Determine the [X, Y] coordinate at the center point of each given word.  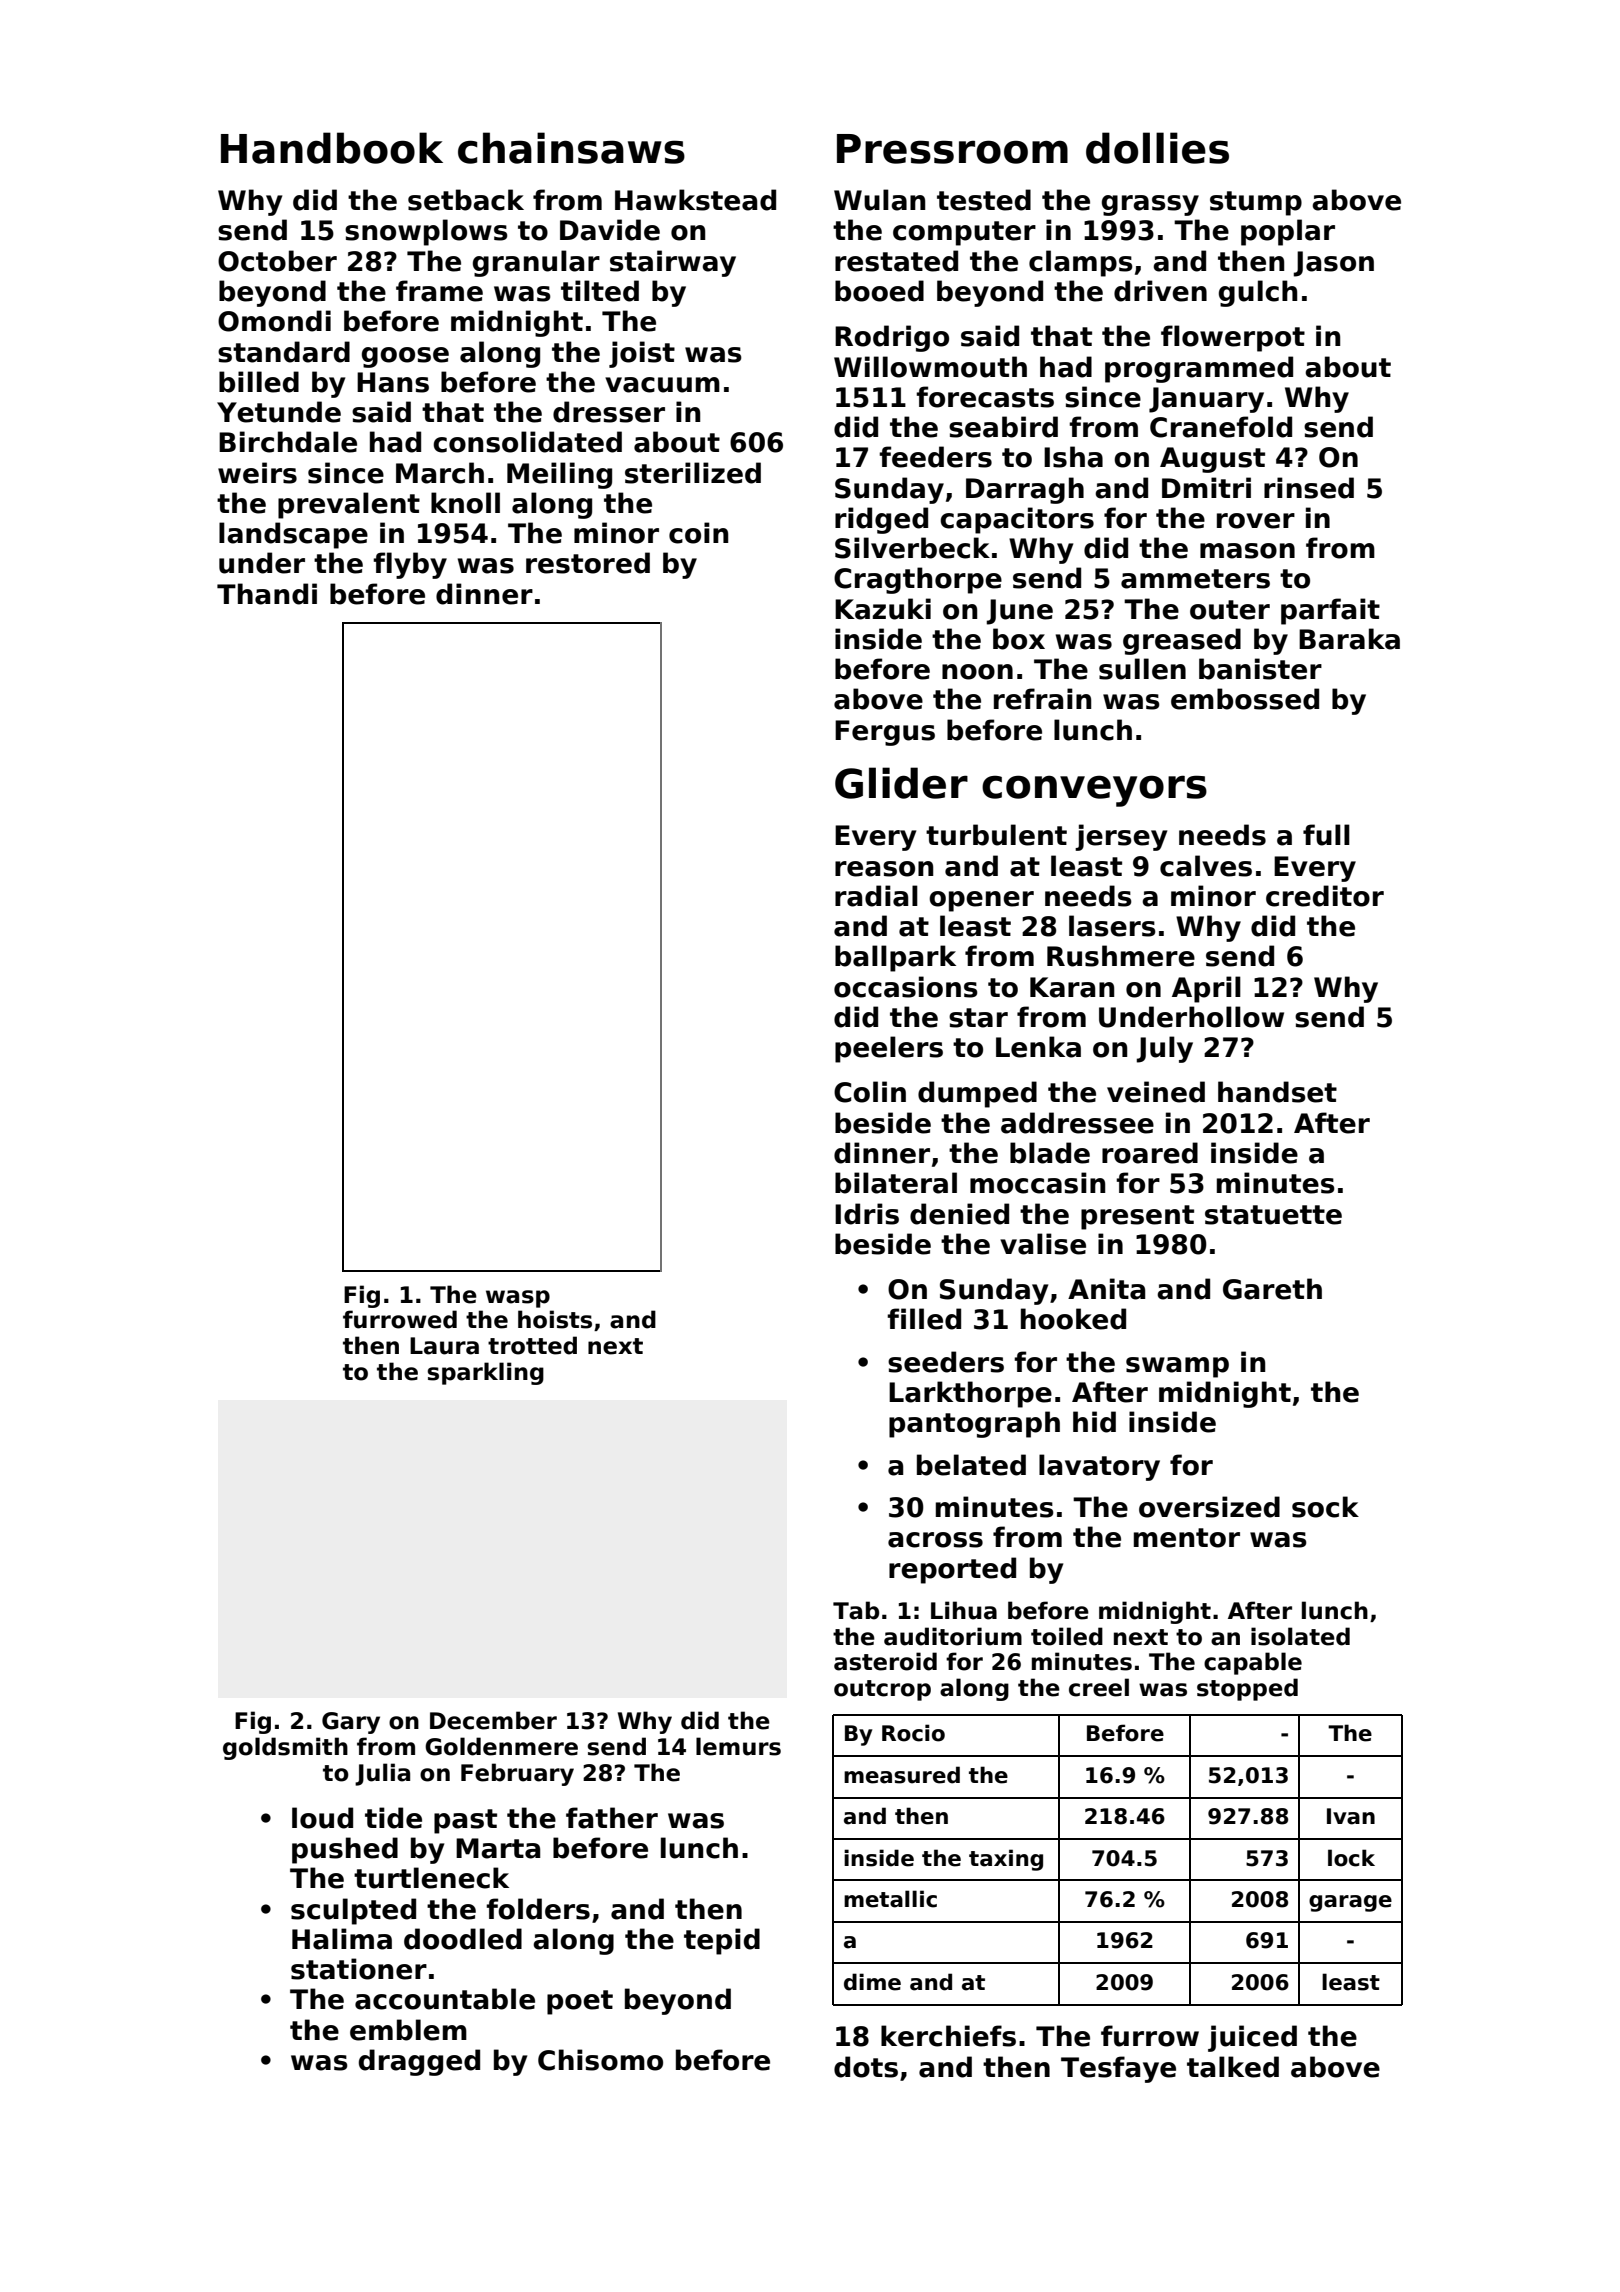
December [493, 1720]
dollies [1157, 148]
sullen [1142, 669]
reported [952, 1570]
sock [1325, 1507]
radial [876, 896]
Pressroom [952, 149]
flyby [410, 565]
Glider [901, 783]
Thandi [267, 594]
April [1206, 989]
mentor [1187, 1538]
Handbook [332, 148]
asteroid [885, 1661]
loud [322, 1818]
